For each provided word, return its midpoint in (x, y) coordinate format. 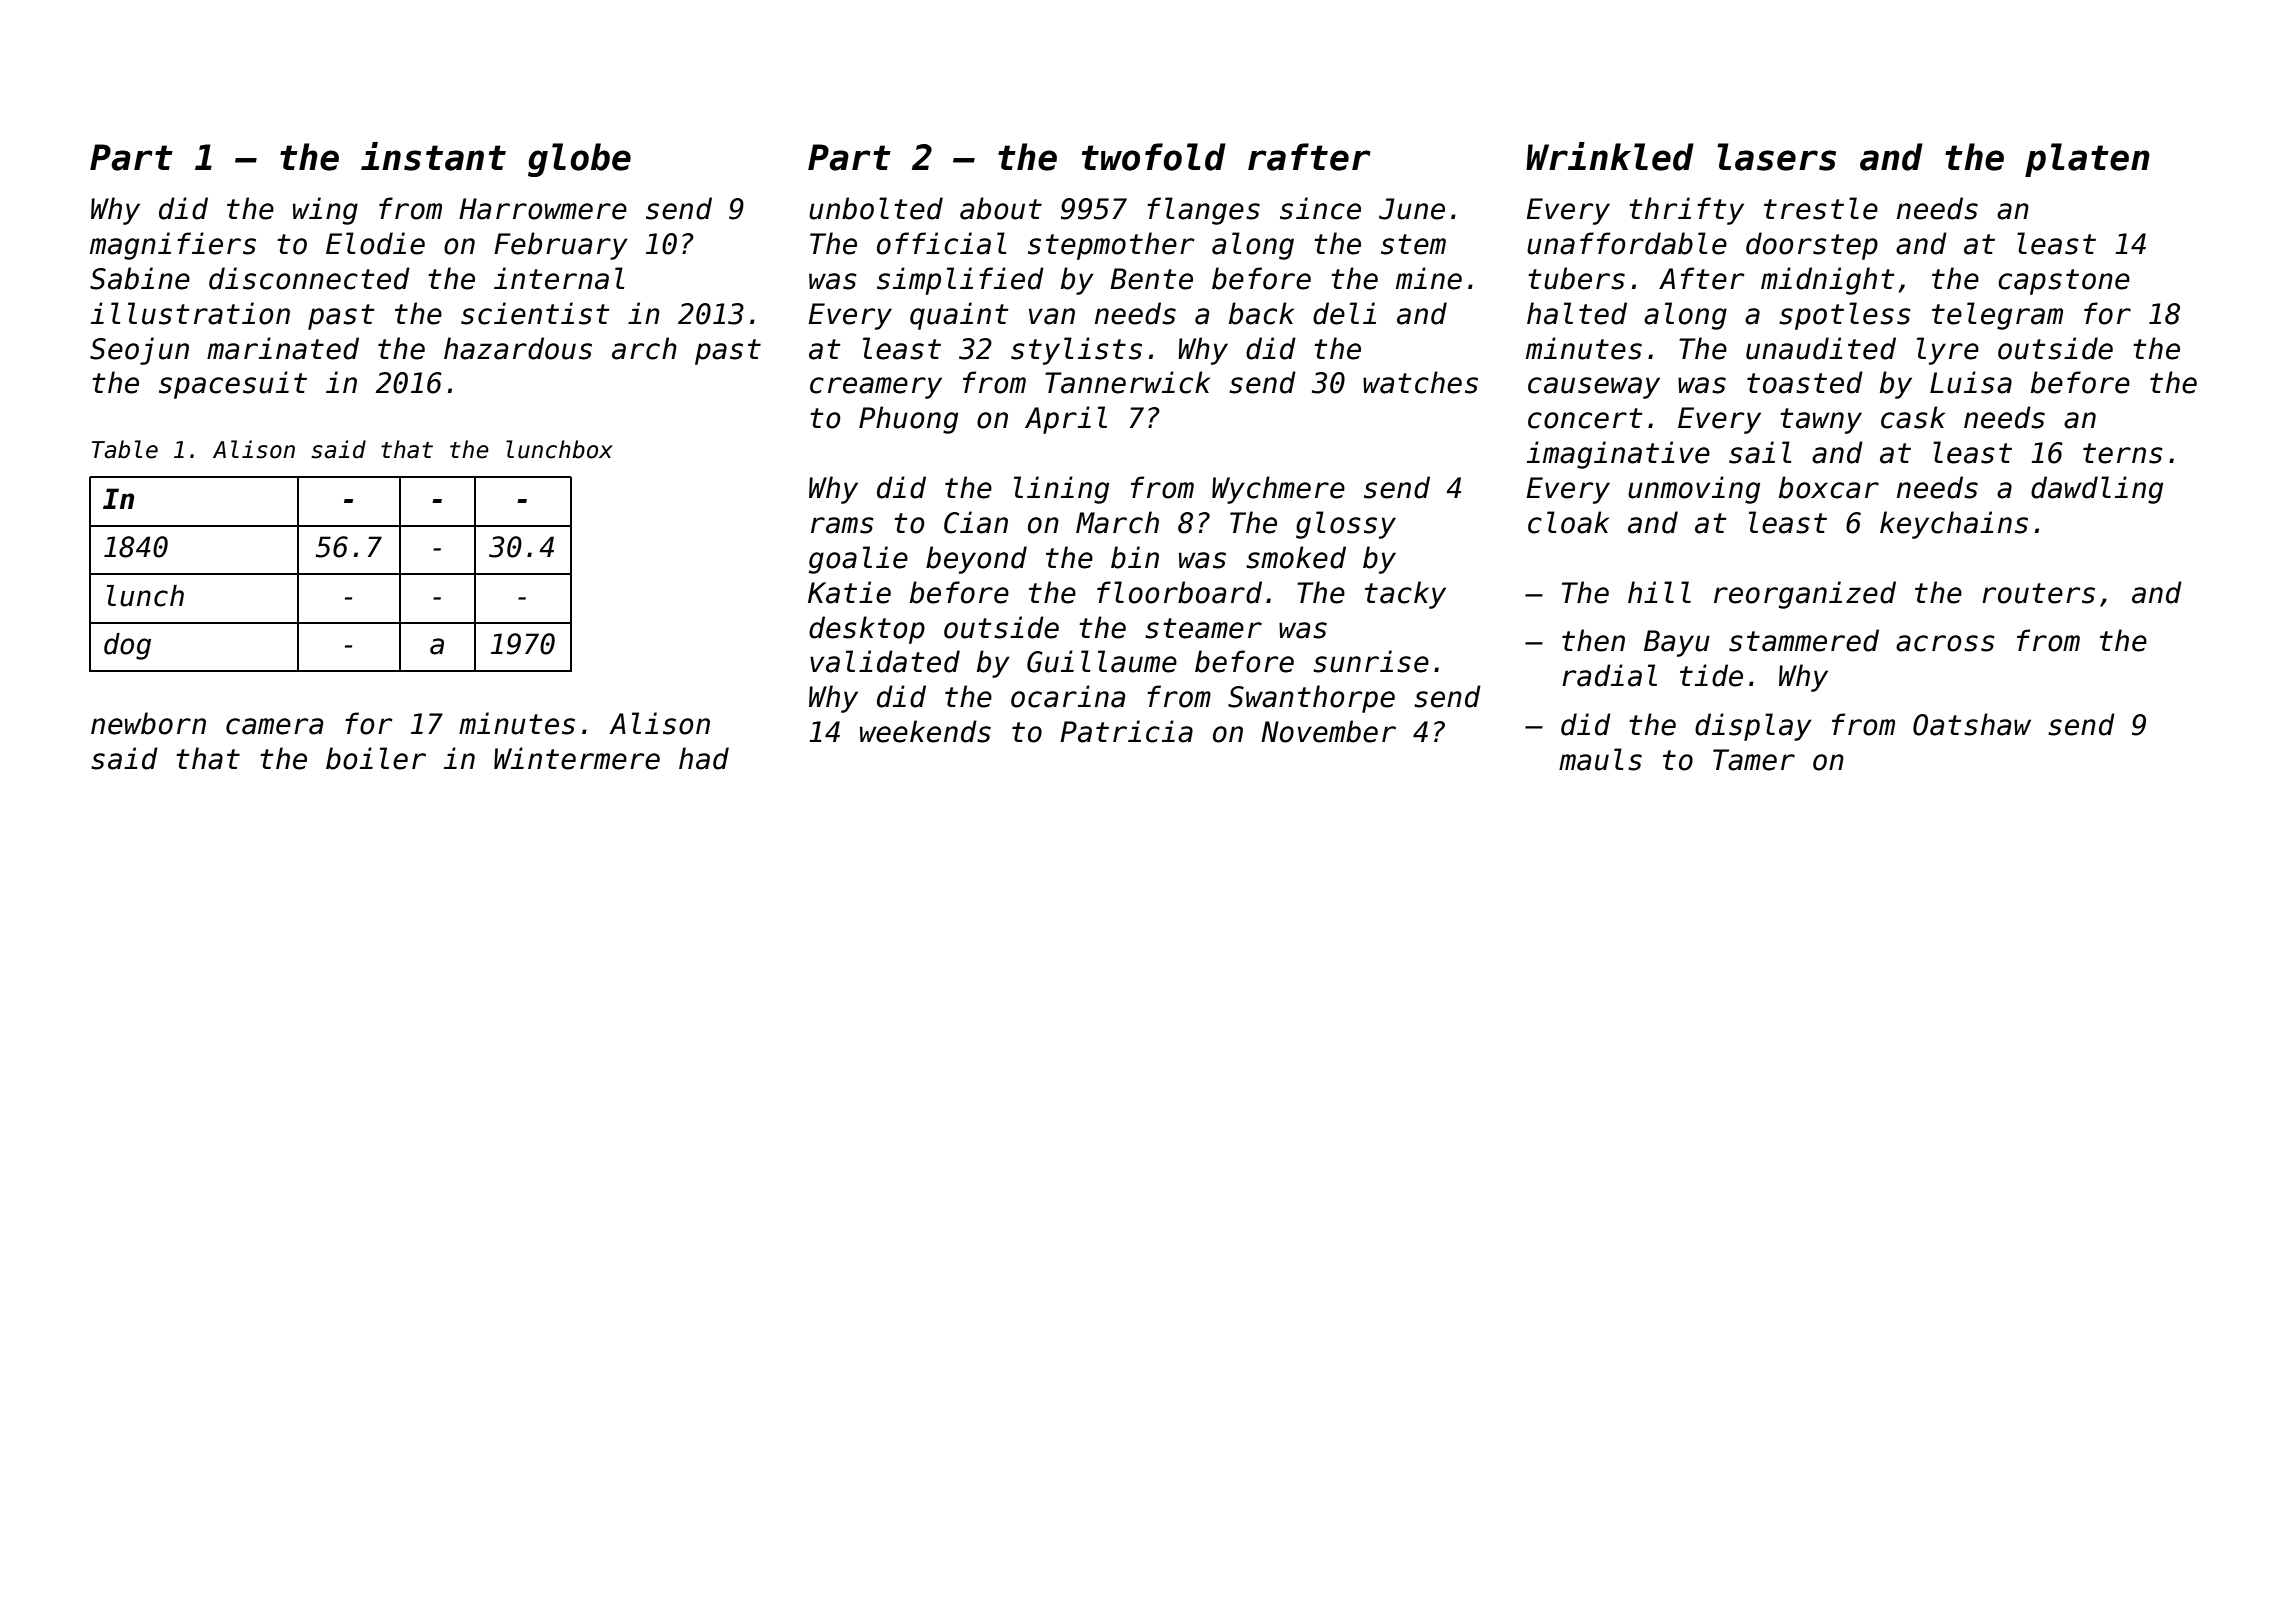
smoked (1296, 557)
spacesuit (233, 385)
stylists (1076, 351)
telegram (1997, 316)
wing (325, 211)
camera (274, 726)
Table (125, 449)
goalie (858, 560)
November (1328, 731)
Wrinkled (1610, 156)
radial (1609, 675)
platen (2087, 160)
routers (2038, 593)
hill (1659, 592)
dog (127, 646)
